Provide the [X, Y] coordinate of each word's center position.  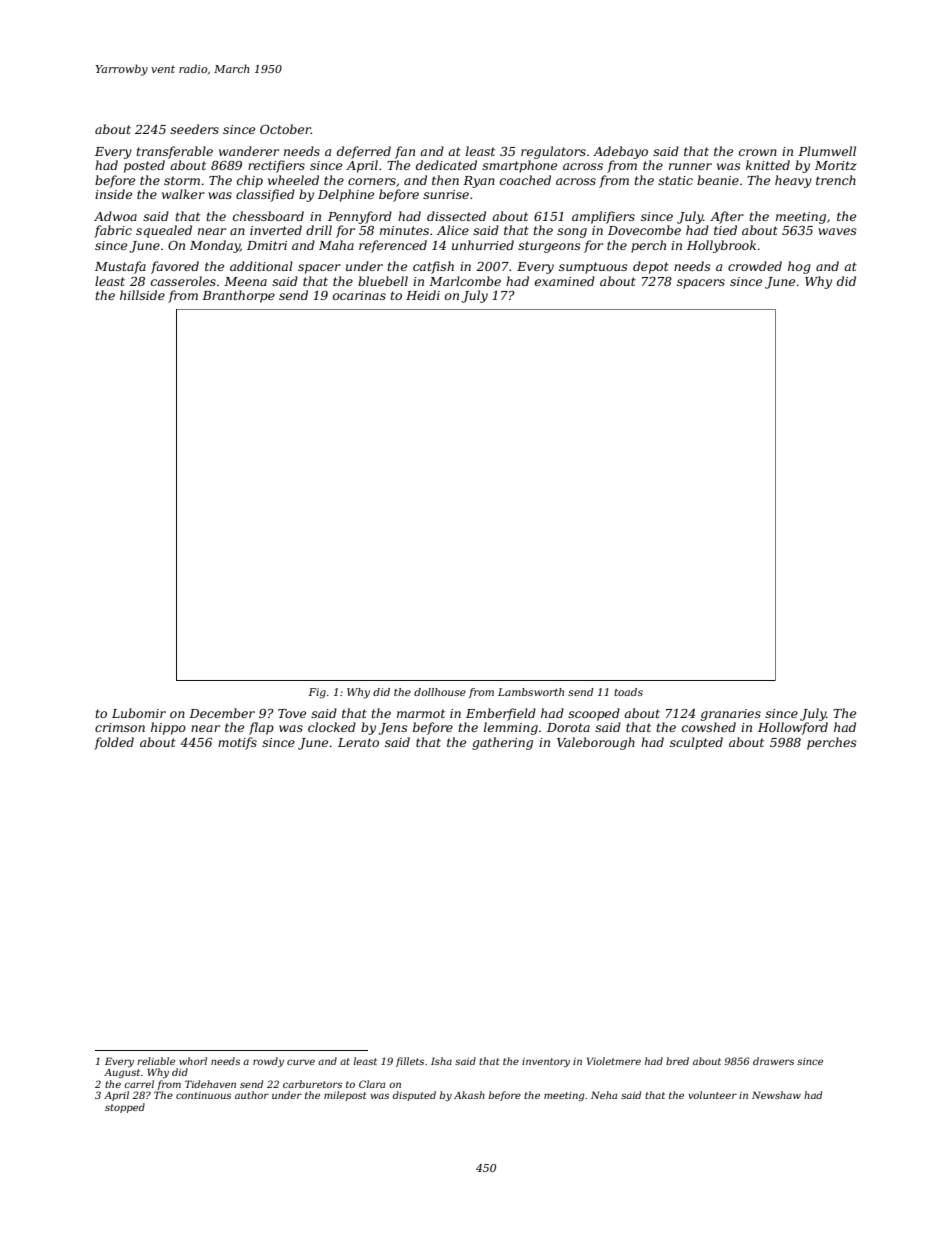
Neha [604, 1095]
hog [799, 267]
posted [144, 166]
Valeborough [596, 743]
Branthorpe [238, 296]
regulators [553, 152]
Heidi [423, 295]
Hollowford [793, 728]
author [252, 1095]
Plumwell [827, 151]
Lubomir [139, 713]
